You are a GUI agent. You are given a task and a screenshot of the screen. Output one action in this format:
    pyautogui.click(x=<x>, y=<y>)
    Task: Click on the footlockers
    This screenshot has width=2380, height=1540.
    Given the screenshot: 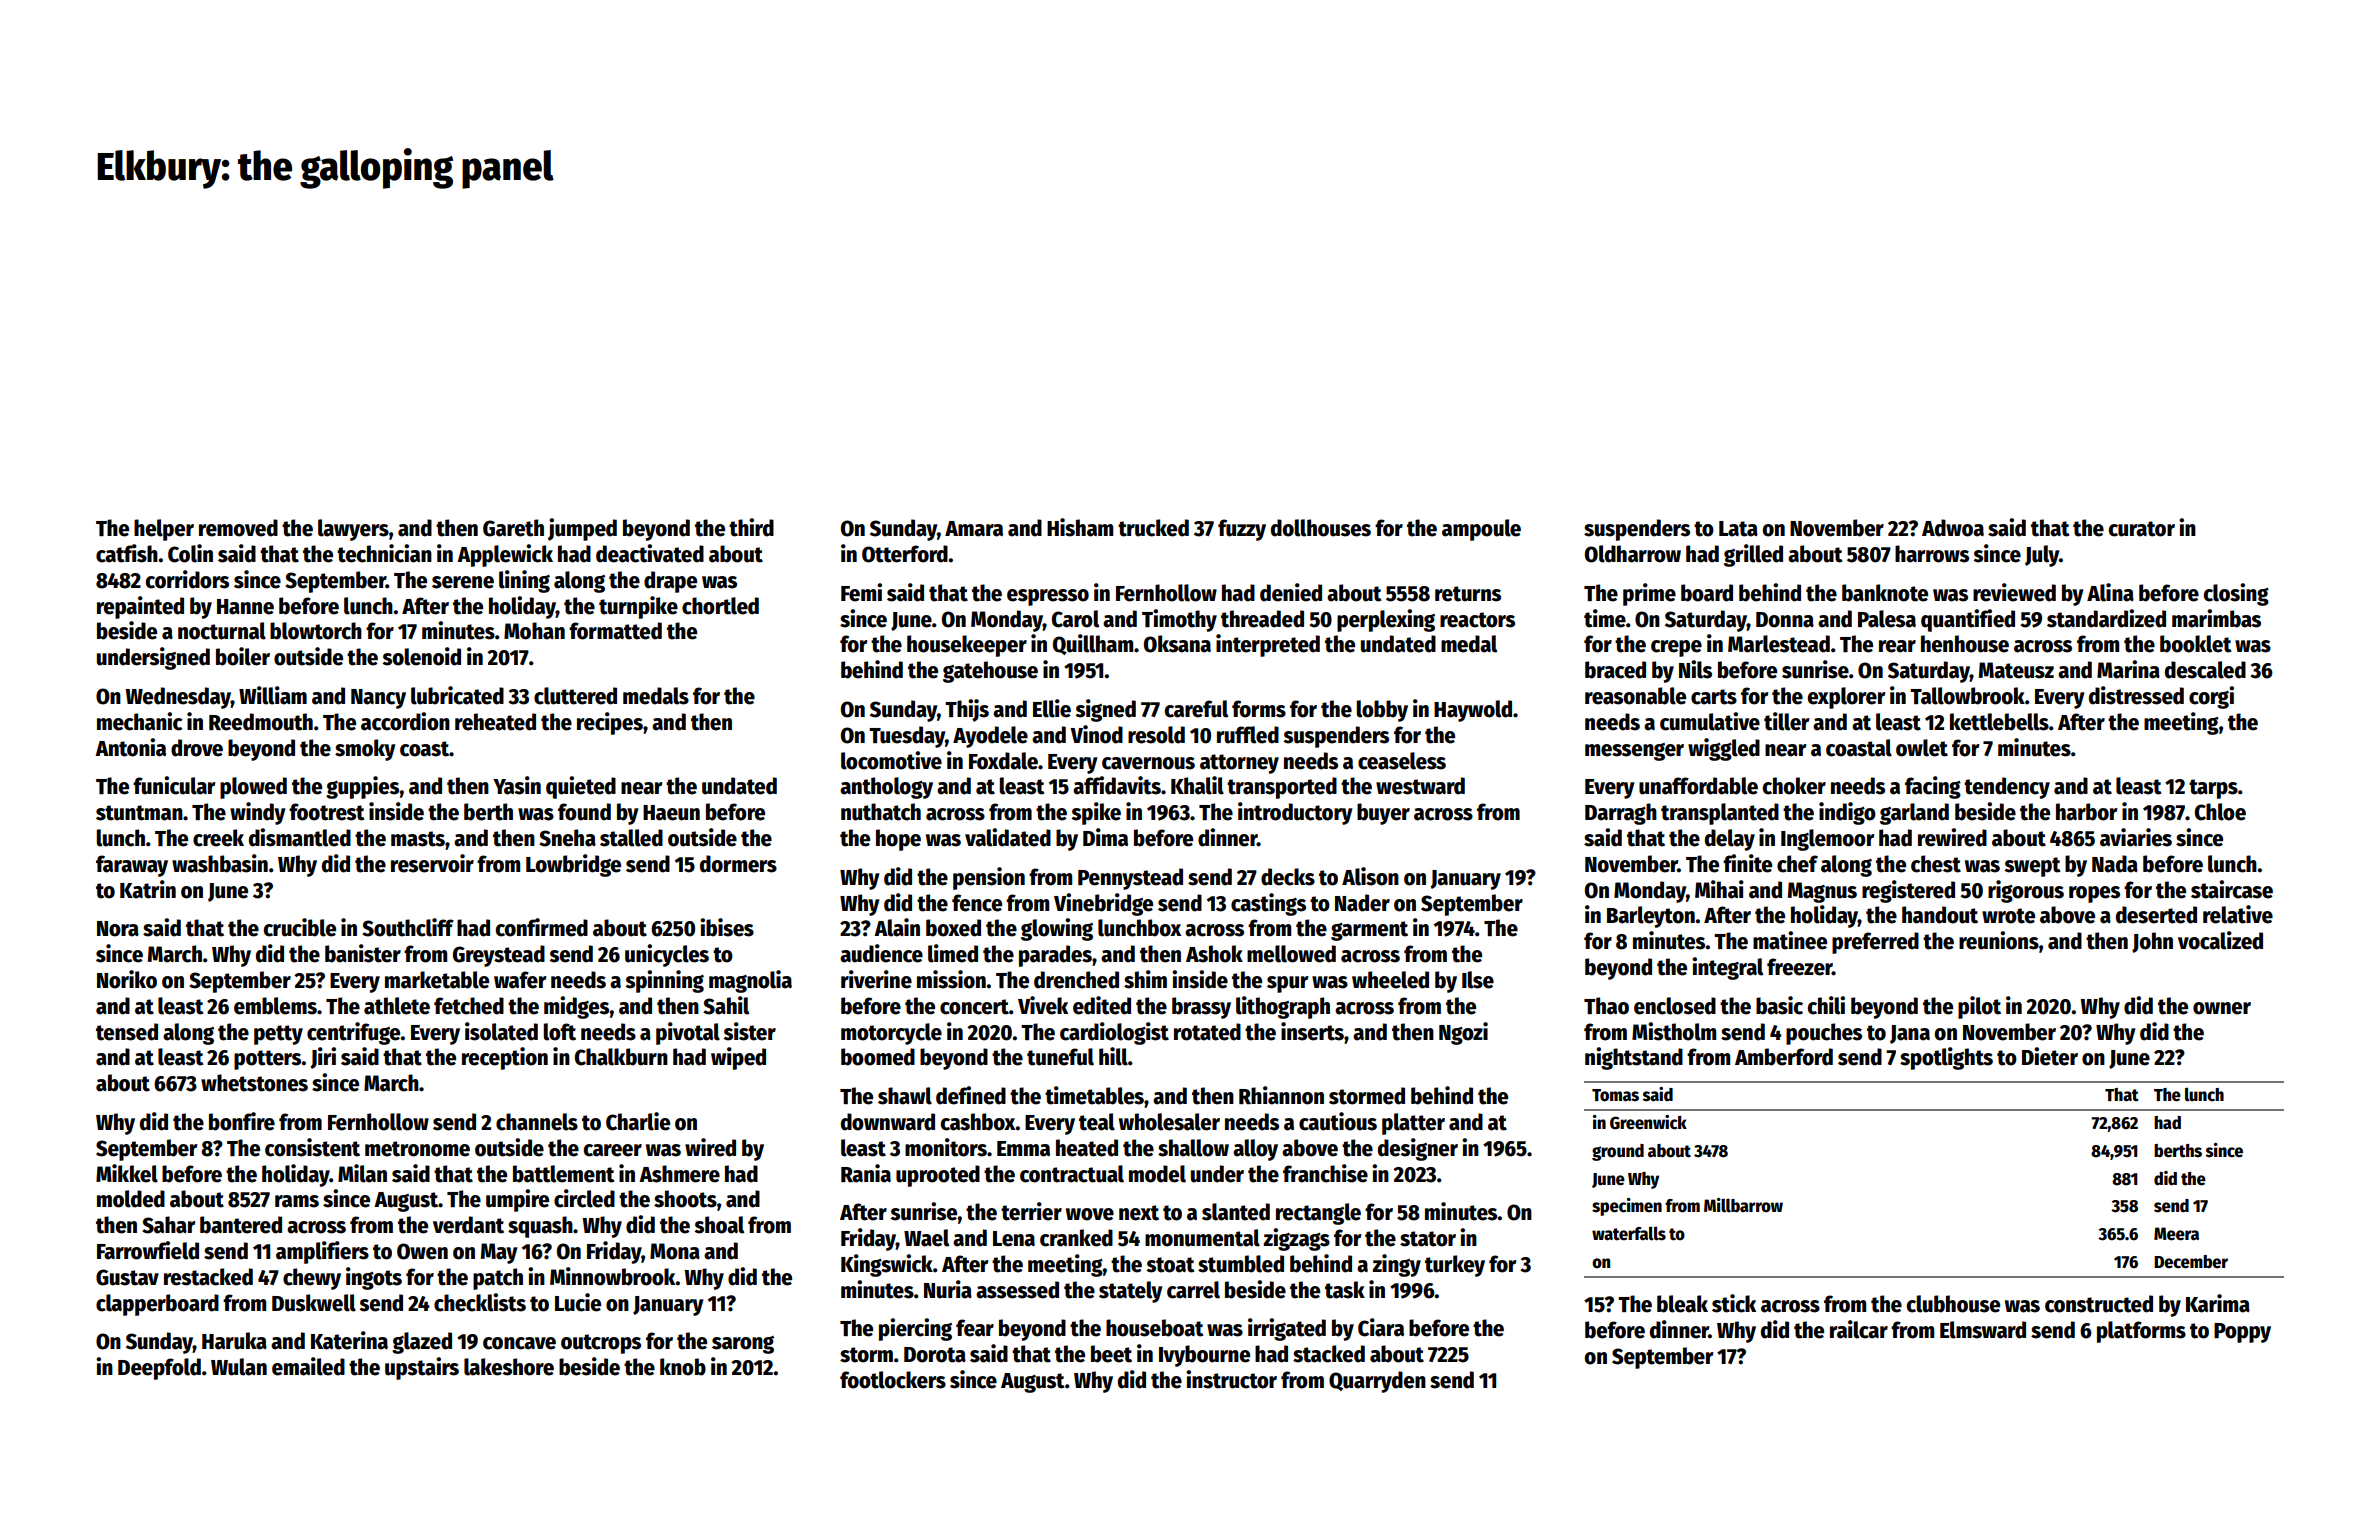 What is the action you would take?
    pyautogui.click(x=893, y=1380)
